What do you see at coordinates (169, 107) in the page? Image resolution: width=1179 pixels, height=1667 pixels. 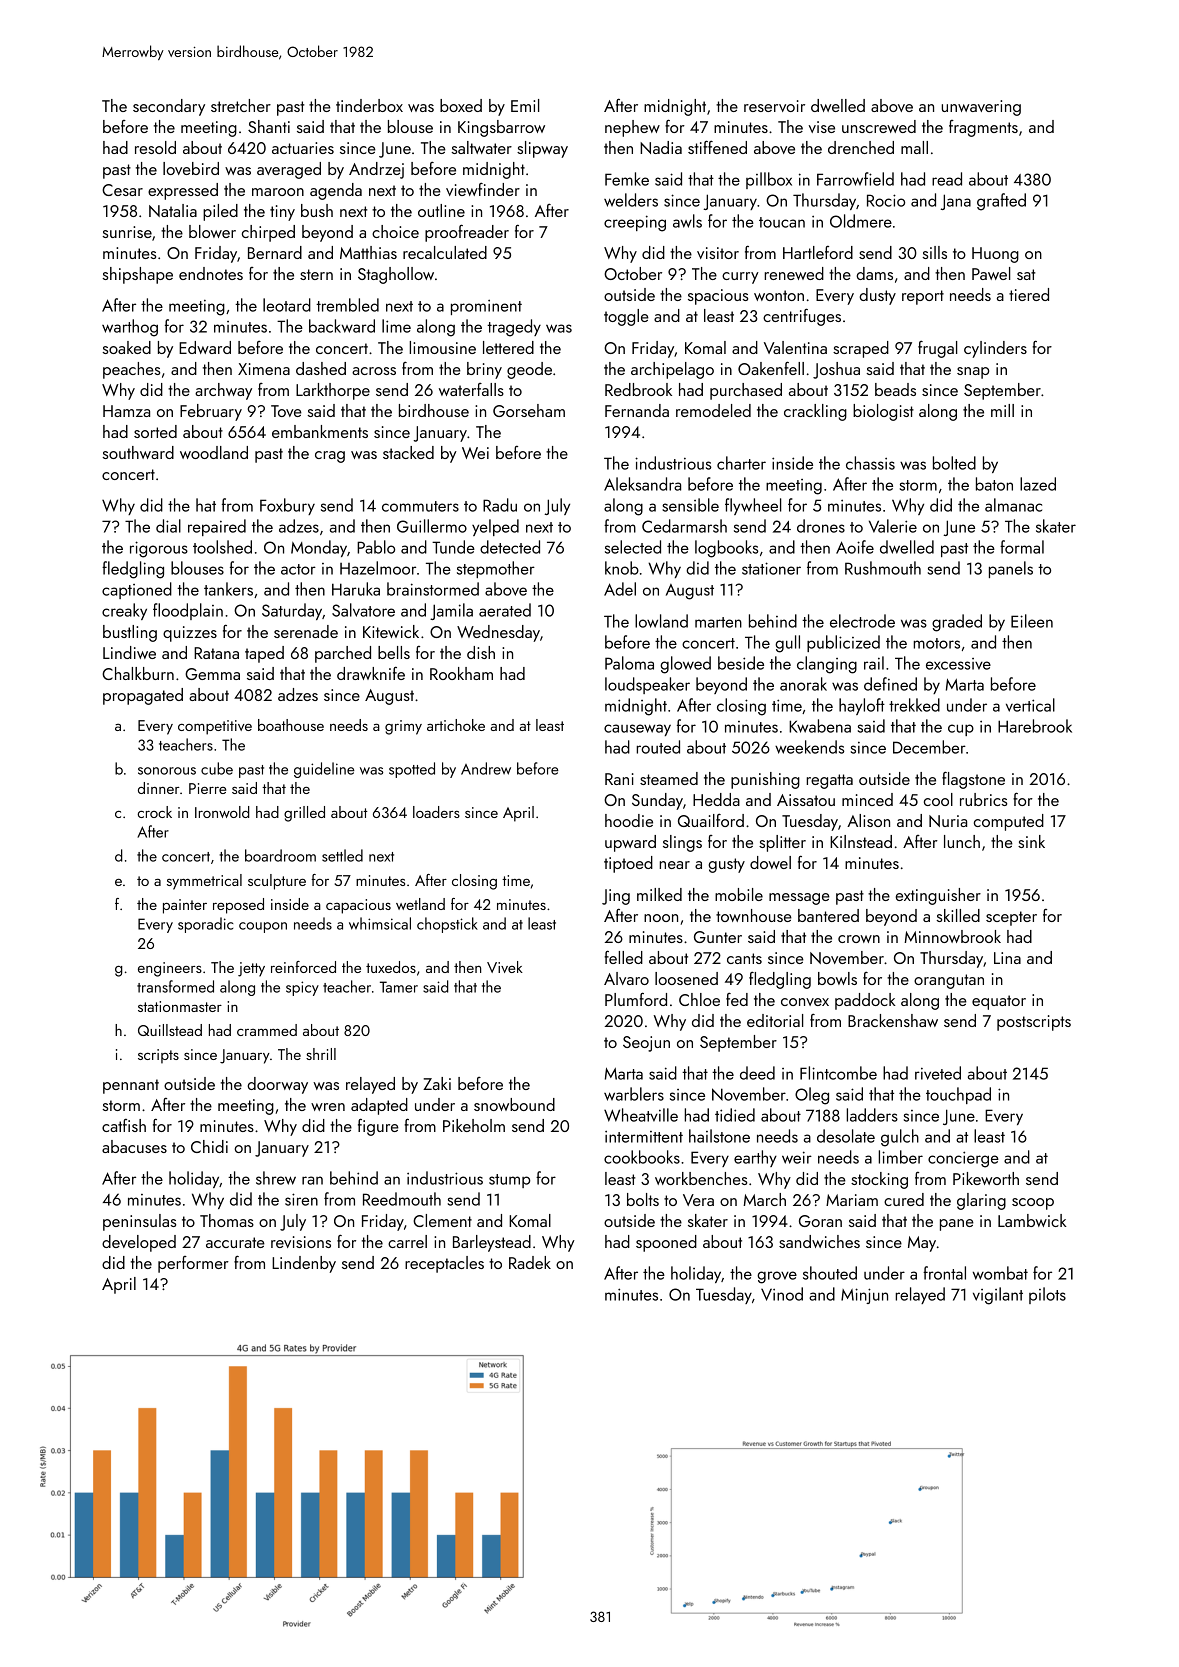 I see `secondary` at bounding box center [169, 107].
